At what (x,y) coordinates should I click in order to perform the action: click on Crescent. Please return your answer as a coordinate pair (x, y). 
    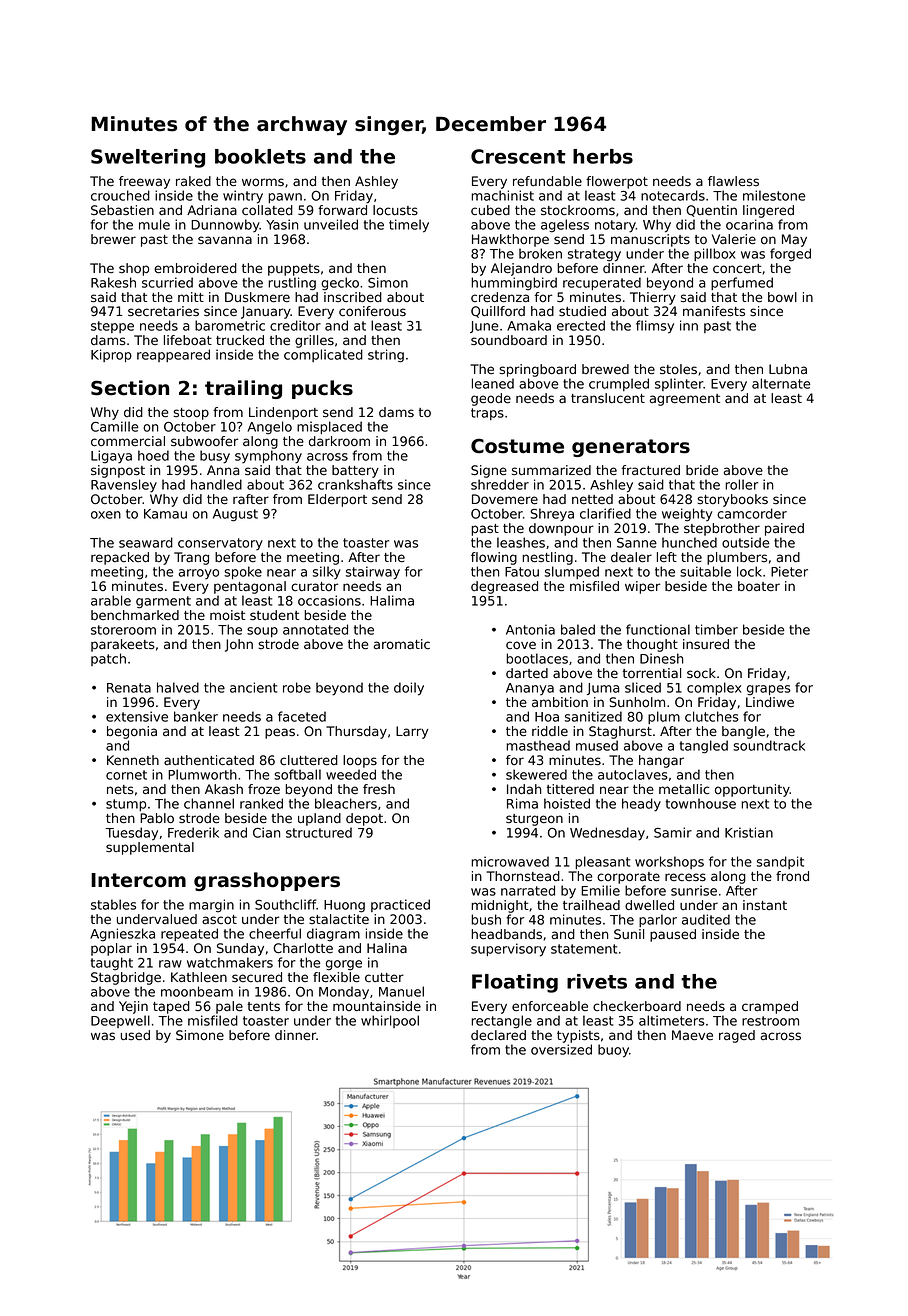
    Looking at the image, I should click on (518, 156).
